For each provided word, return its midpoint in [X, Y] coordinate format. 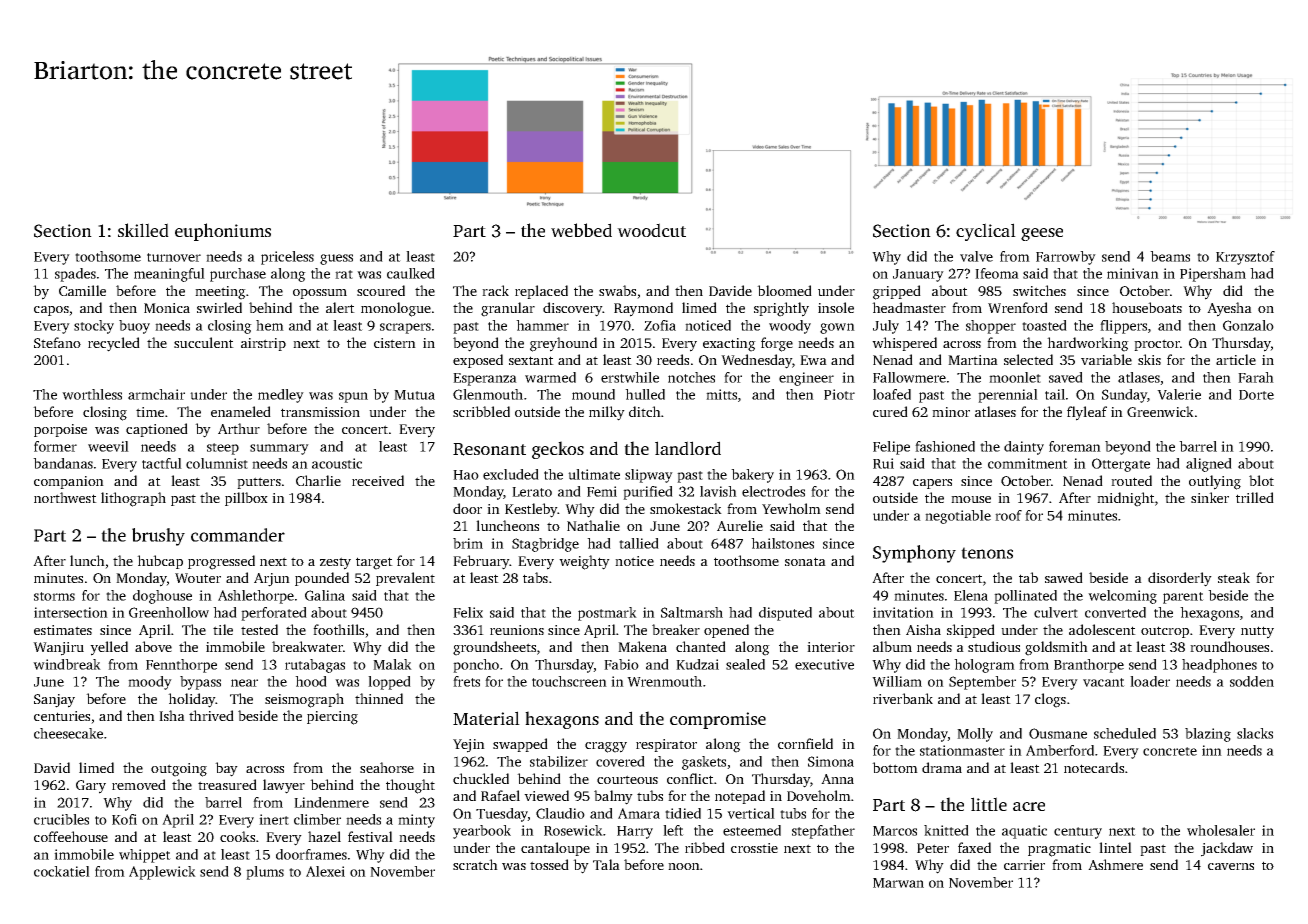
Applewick [162, 873]
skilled [143, 230]
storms [54, 596]
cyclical [986, 232]
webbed [581, 230]
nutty [1257, 632]
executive [824, 664]
